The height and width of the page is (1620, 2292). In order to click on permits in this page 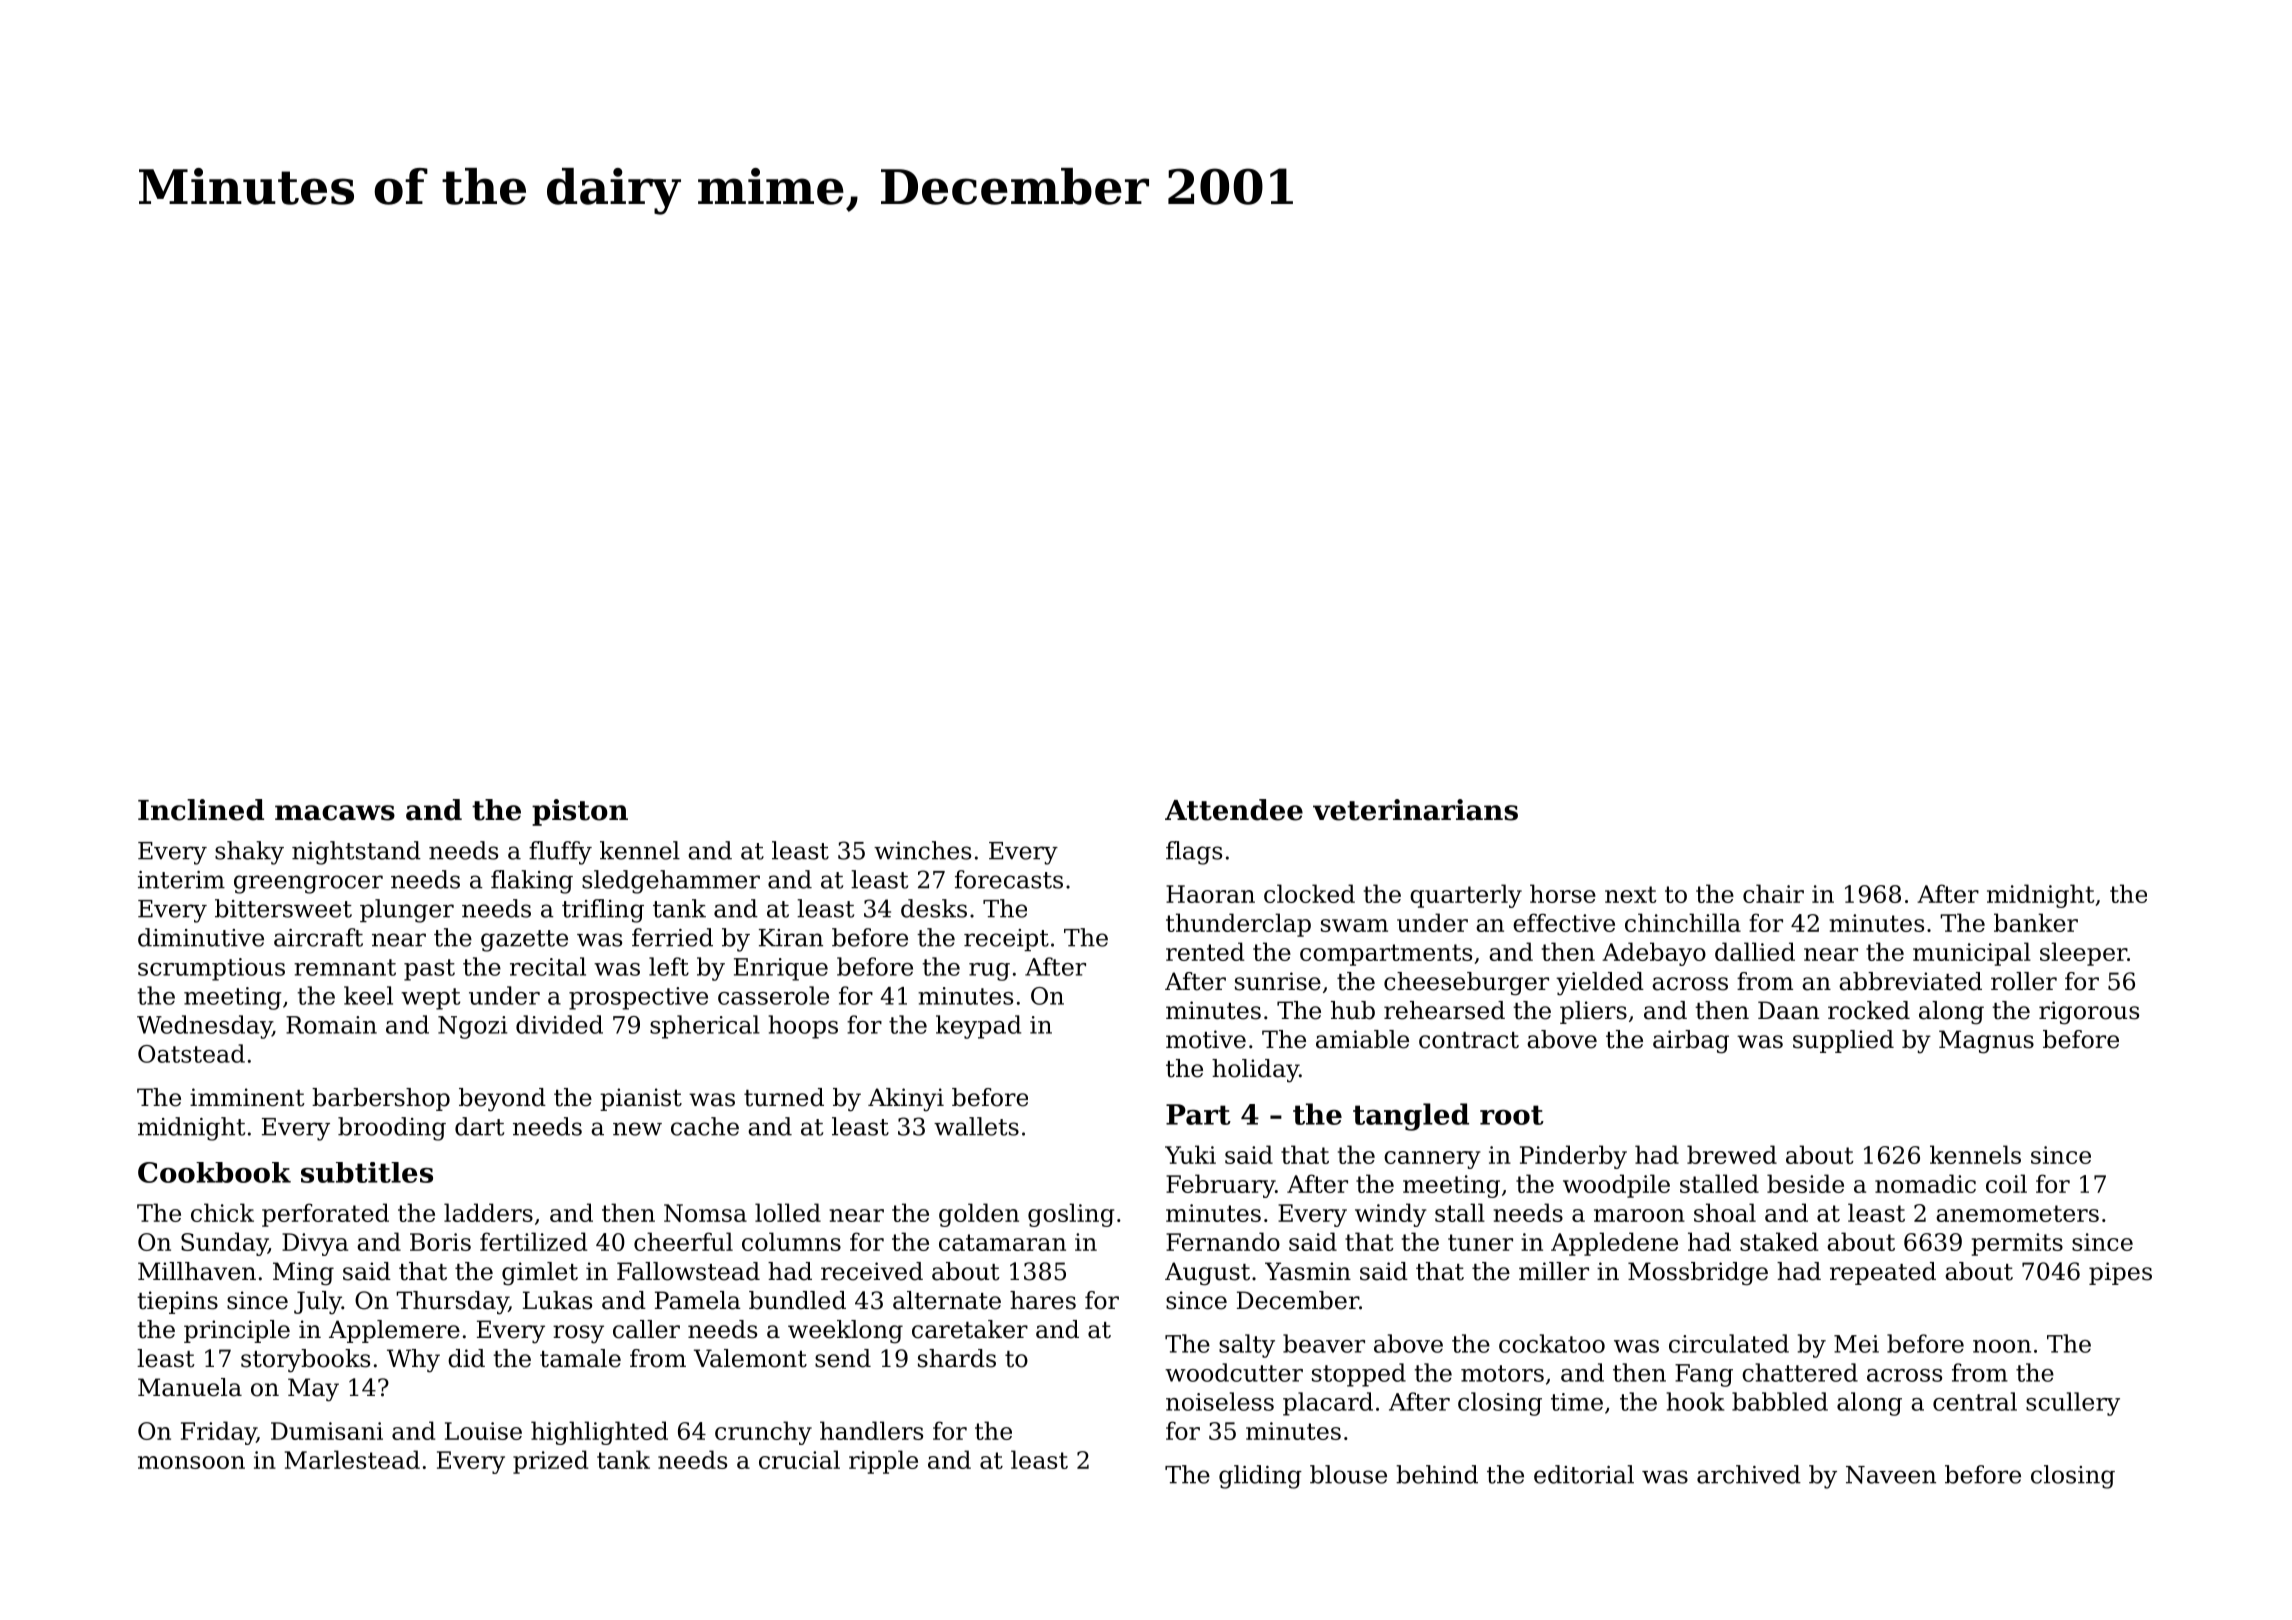, I will do `click(2017, 1244)`.
